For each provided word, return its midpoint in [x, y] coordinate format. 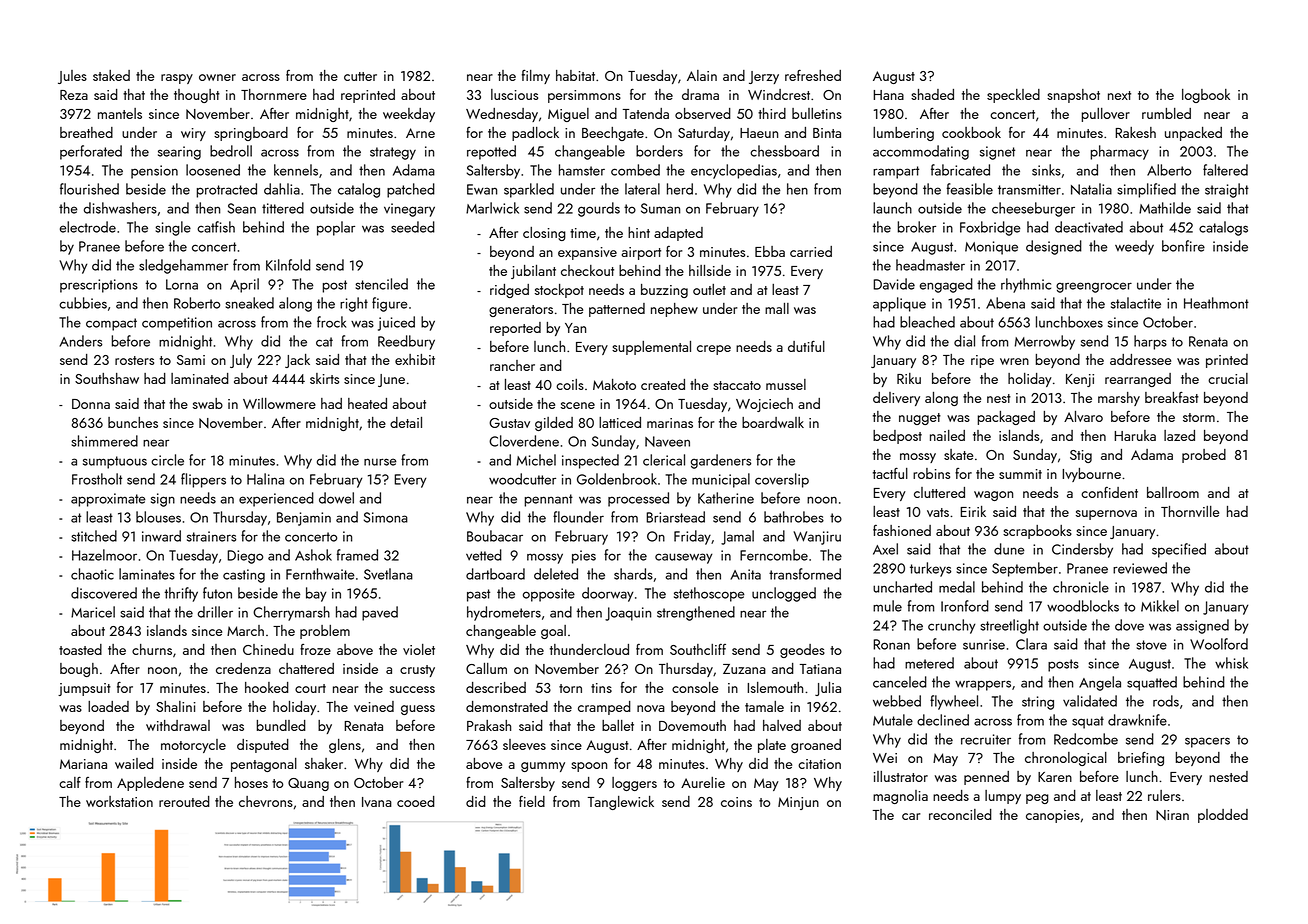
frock [331, 322]
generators [521, 311]
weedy [1134, 247]
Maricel [93, 612]
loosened [213, 170]
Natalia [1091, 189]
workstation [119, 801]
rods [1166, 701]
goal [553, 632]
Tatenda [646, 113]
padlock [535, 134]
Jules [72, 77]
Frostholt [97, 479]
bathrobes [794, 517]
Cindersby [1082, 550]
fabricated [960, 170]
